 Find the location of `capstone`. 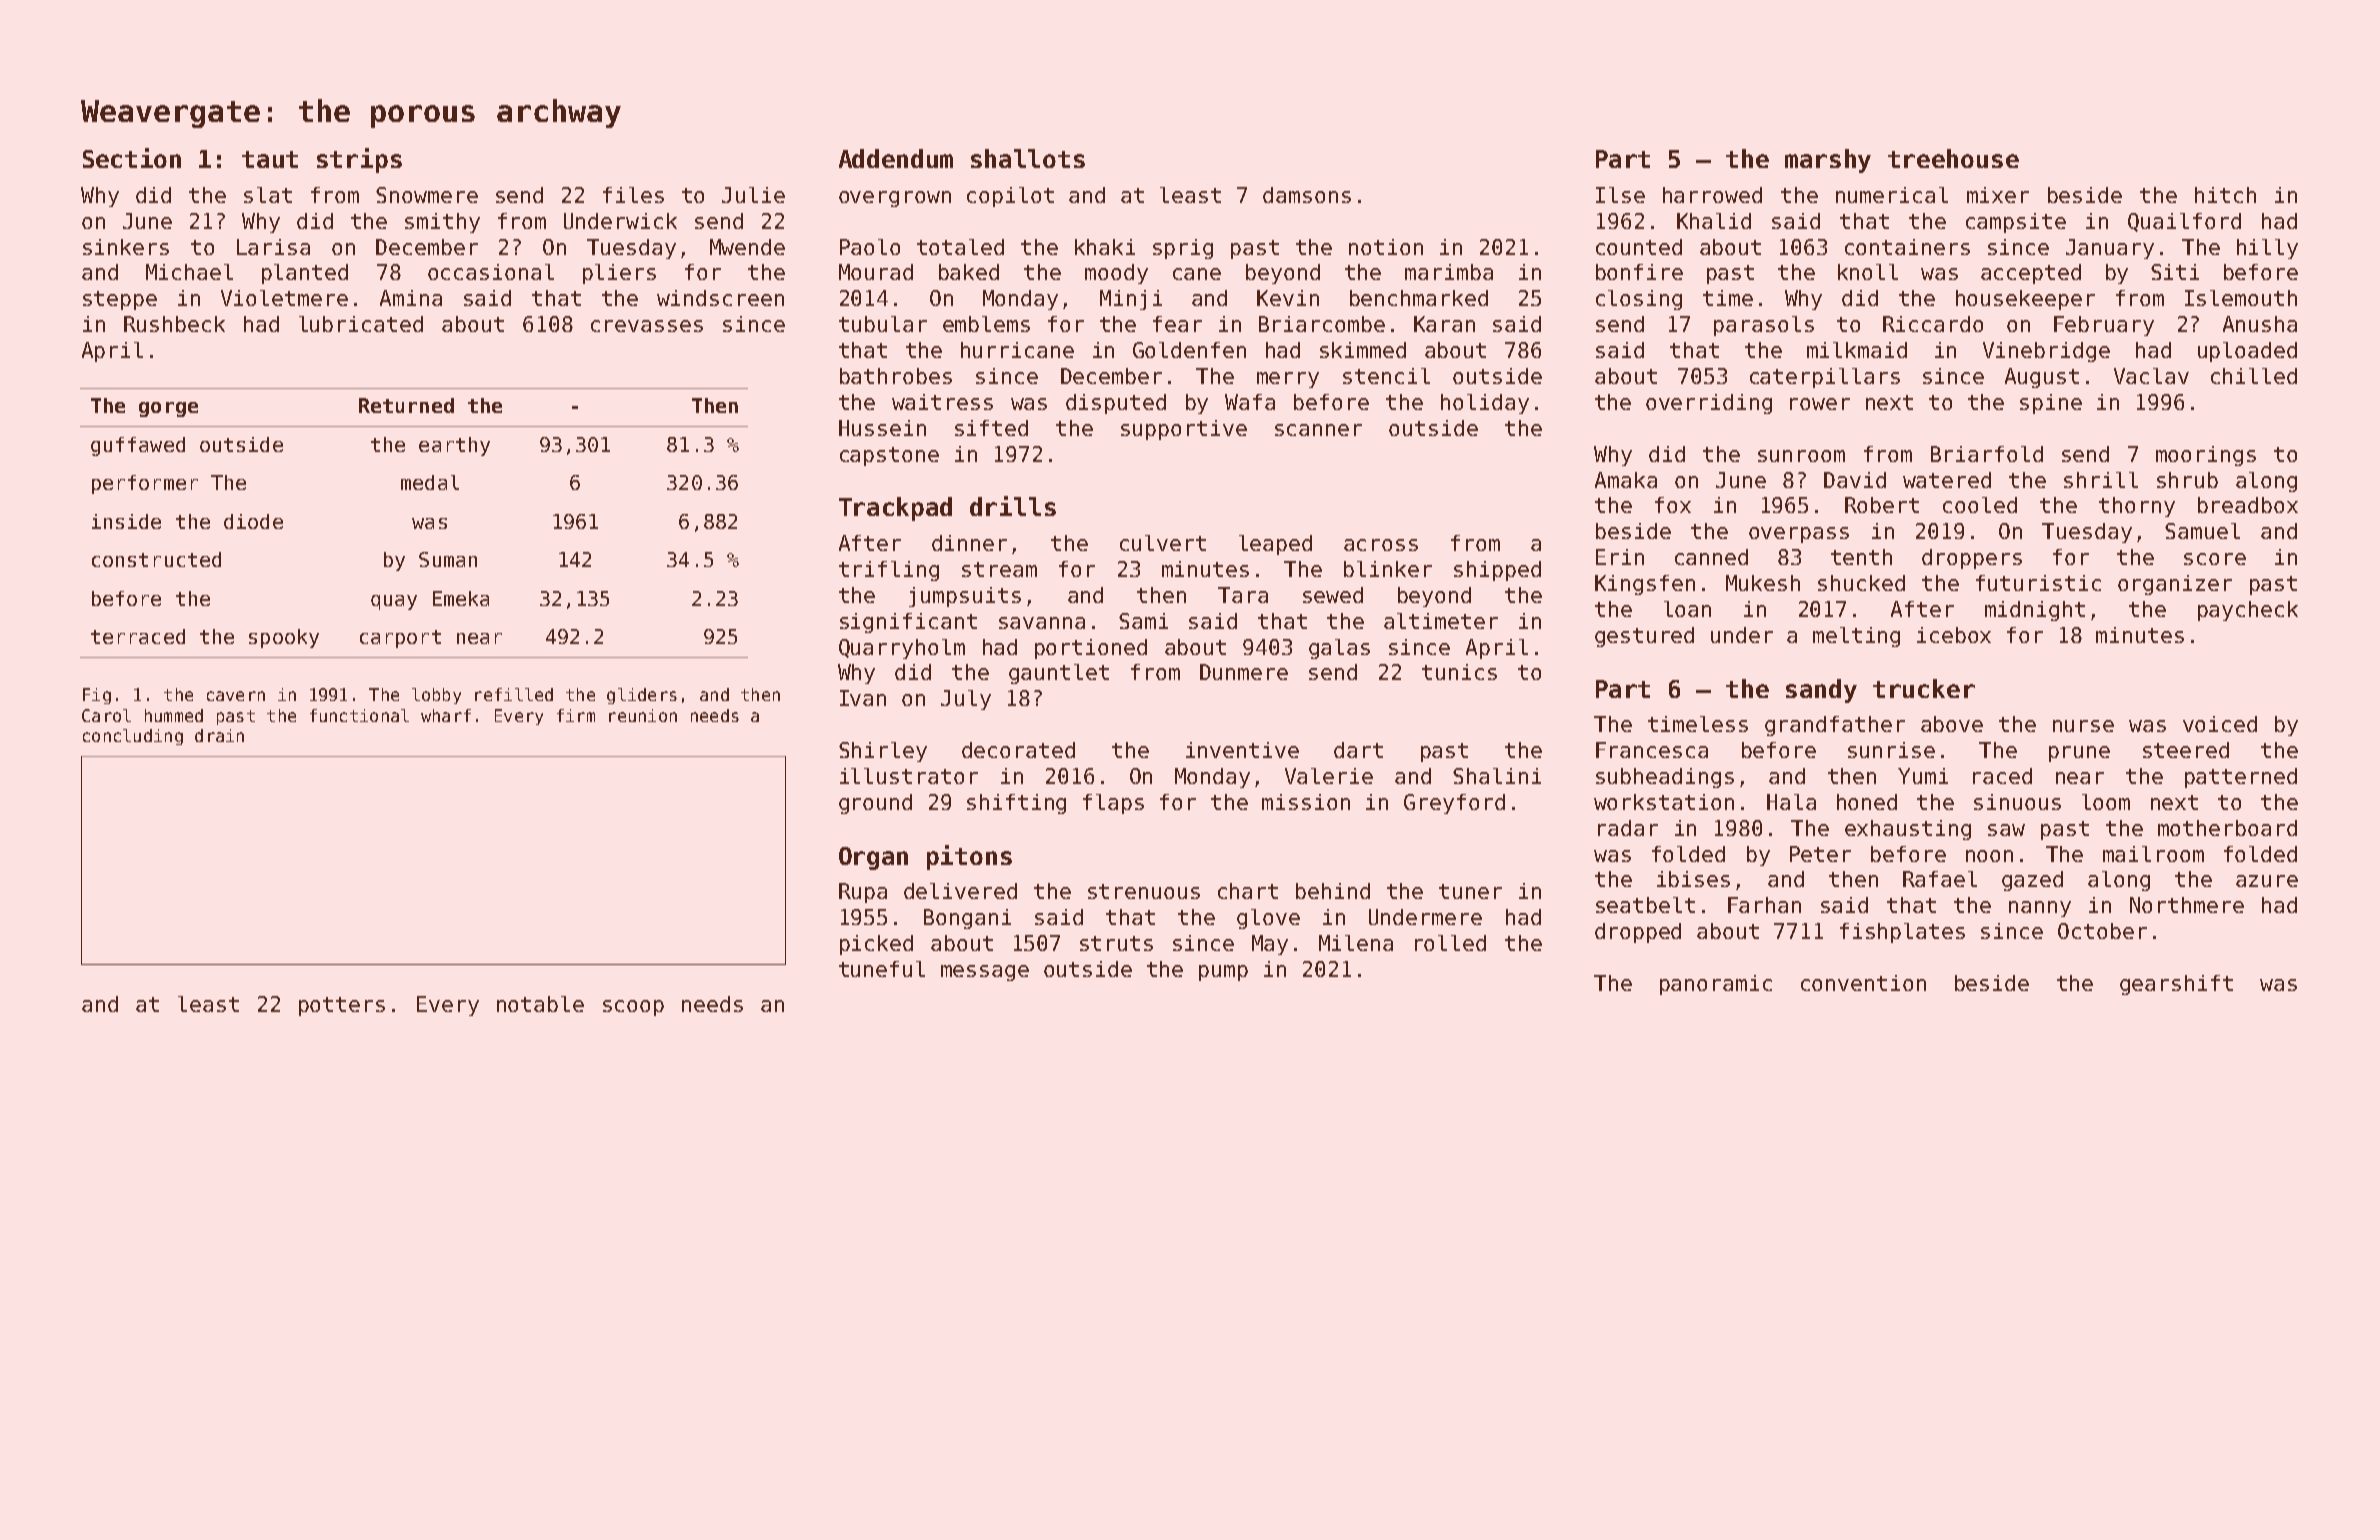

capstone is located at coordinates (889, 456).
